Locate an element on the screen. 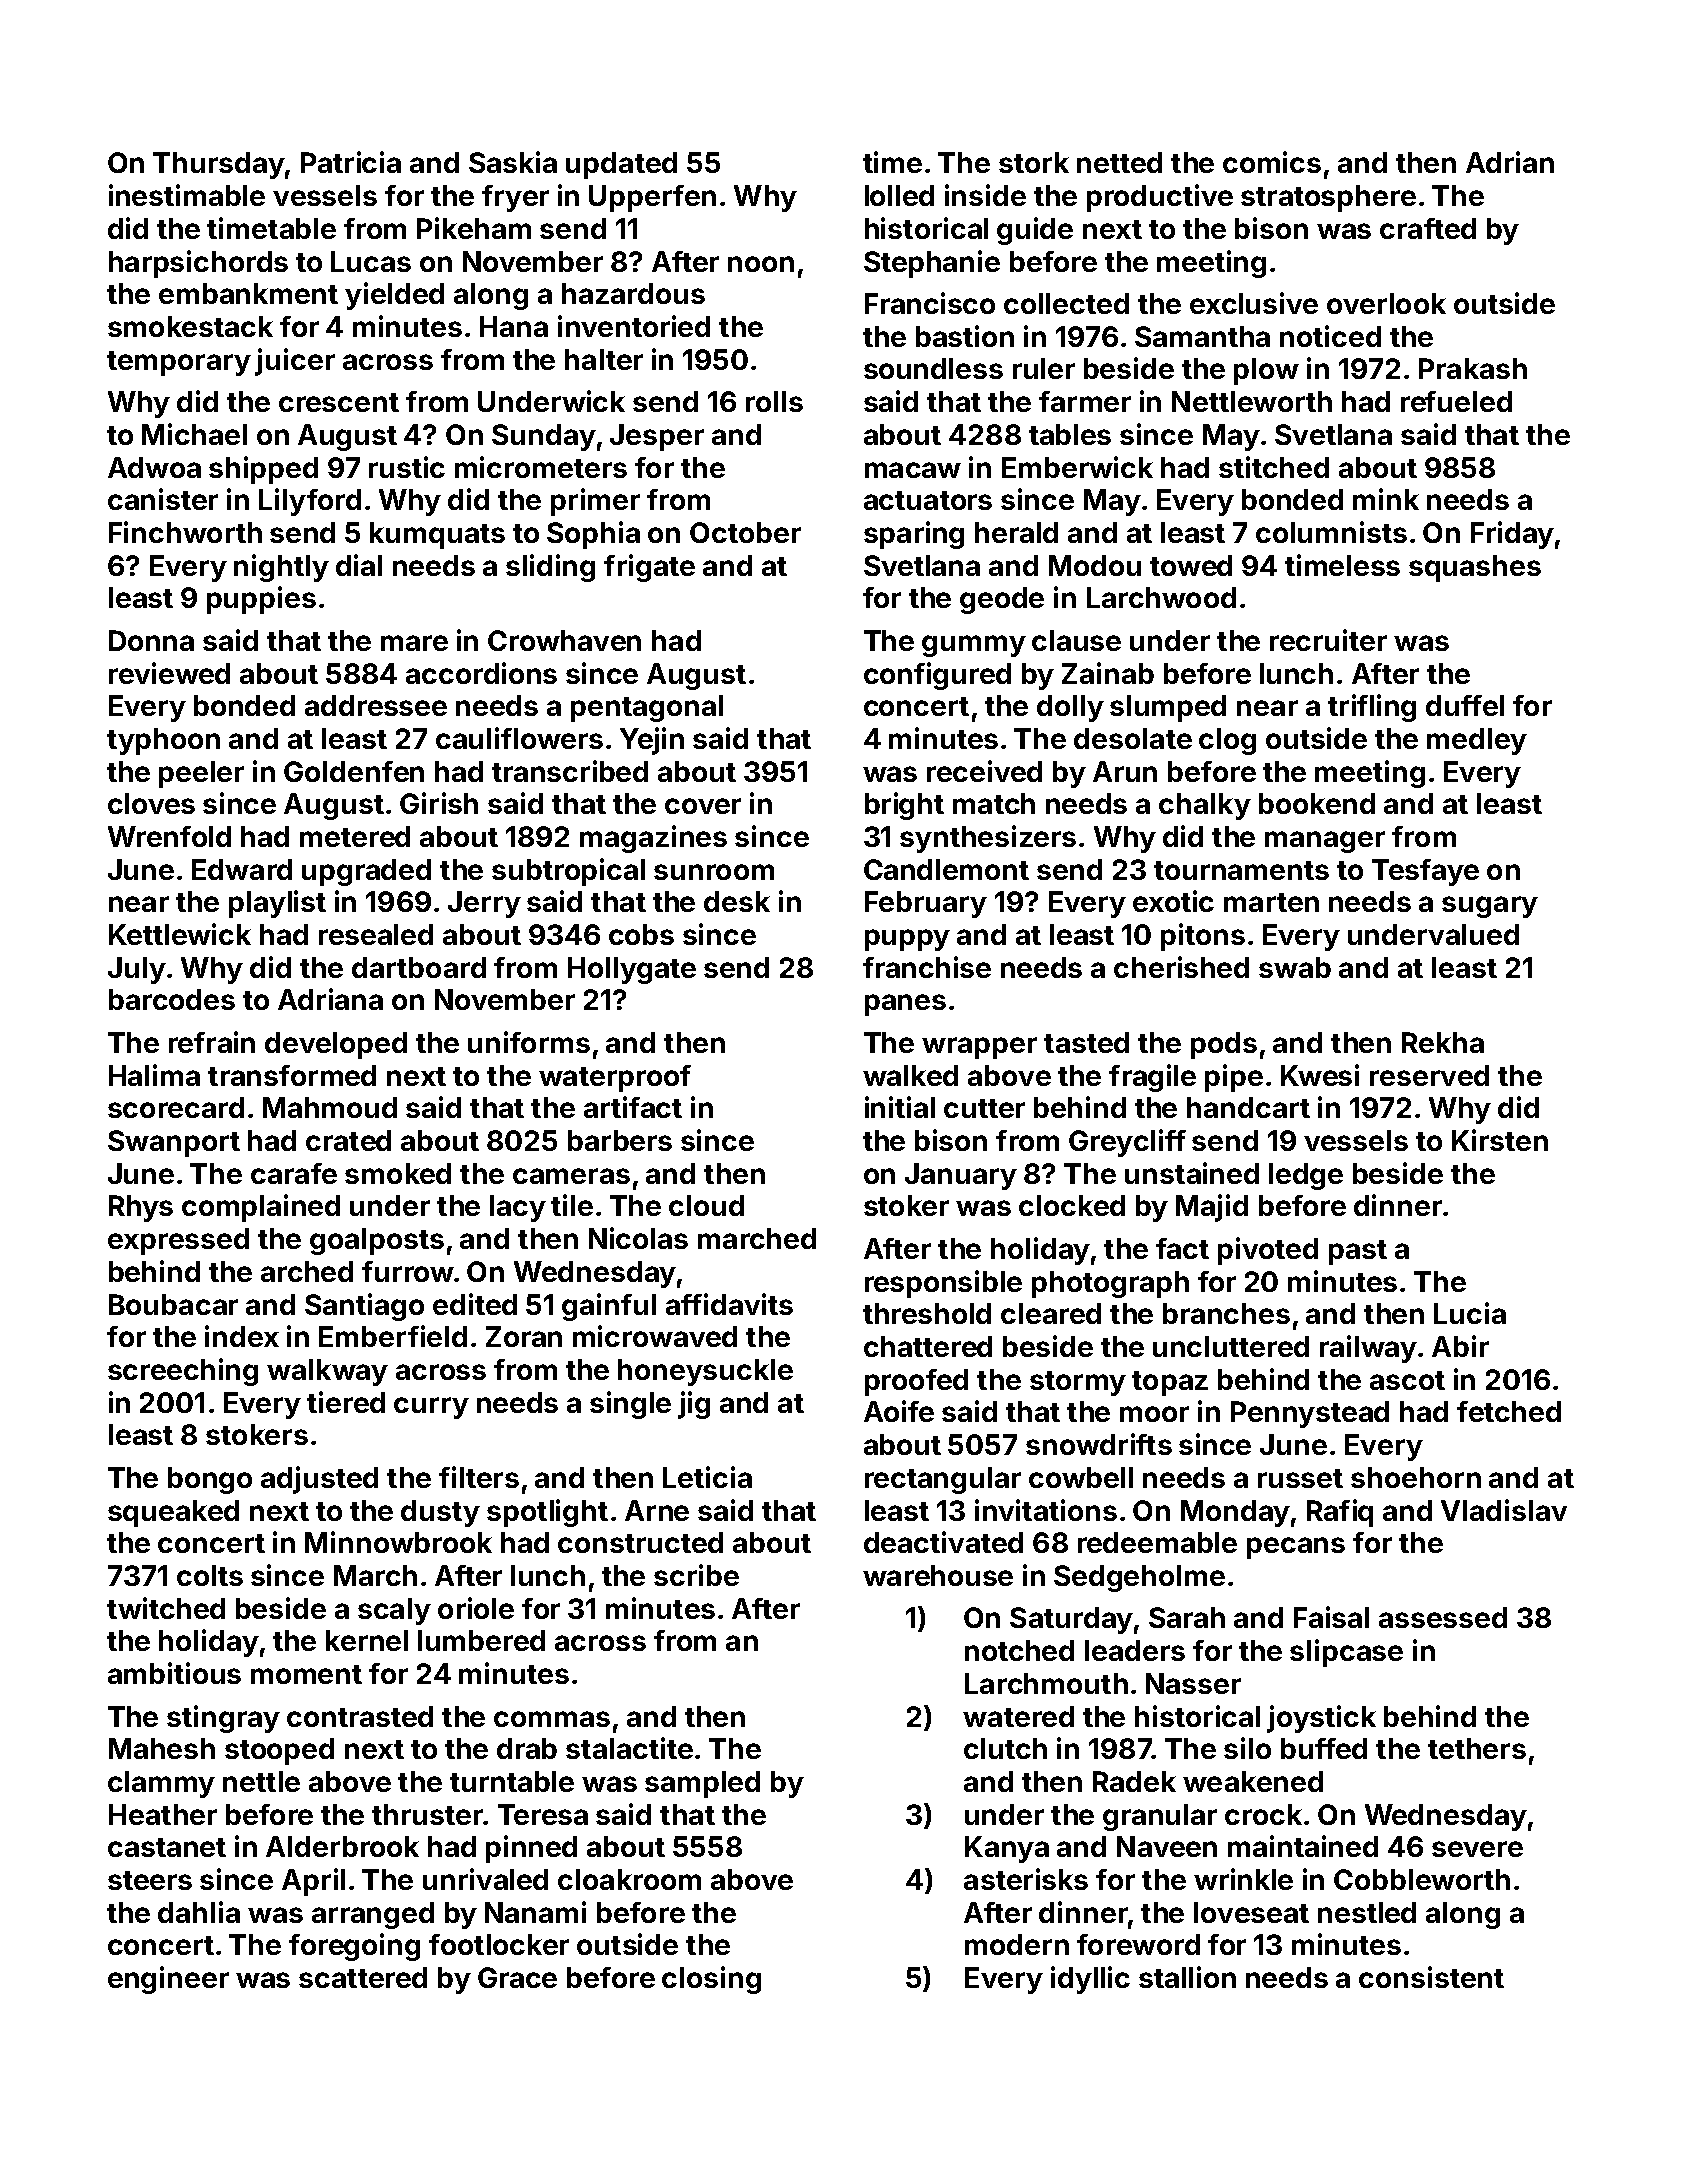 Image resolution: width=1683 pixels, height=2178 pixels. Jesper is located at coordinates (657, 437).
